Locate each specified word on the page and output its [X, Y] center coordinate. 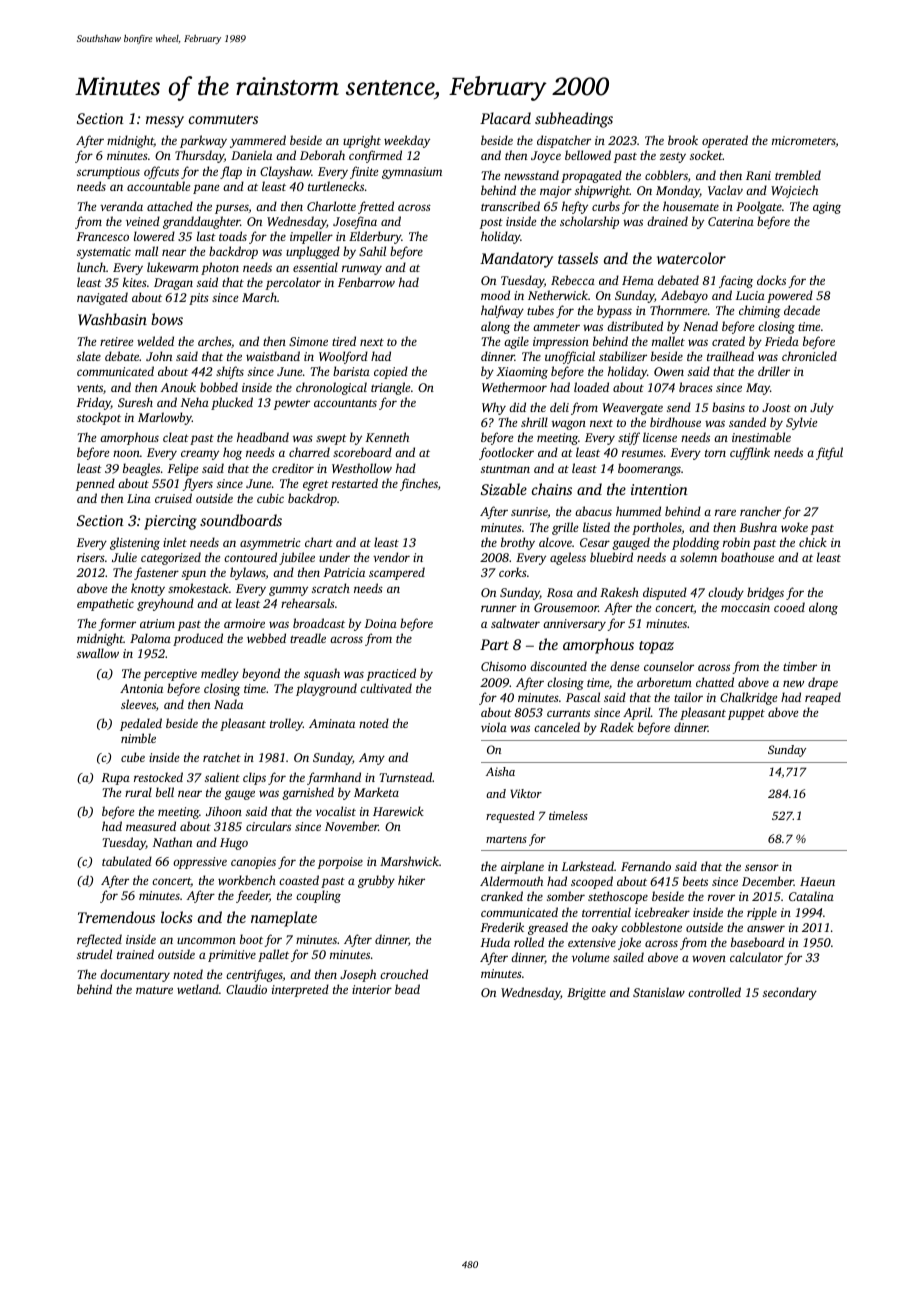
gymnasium [412, 173]
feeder [252, 896]
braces [696, 387]
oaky [605, 928]
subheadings [574, 120]
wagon [569, 425]
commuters [223, 119]
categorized [171, 558]
